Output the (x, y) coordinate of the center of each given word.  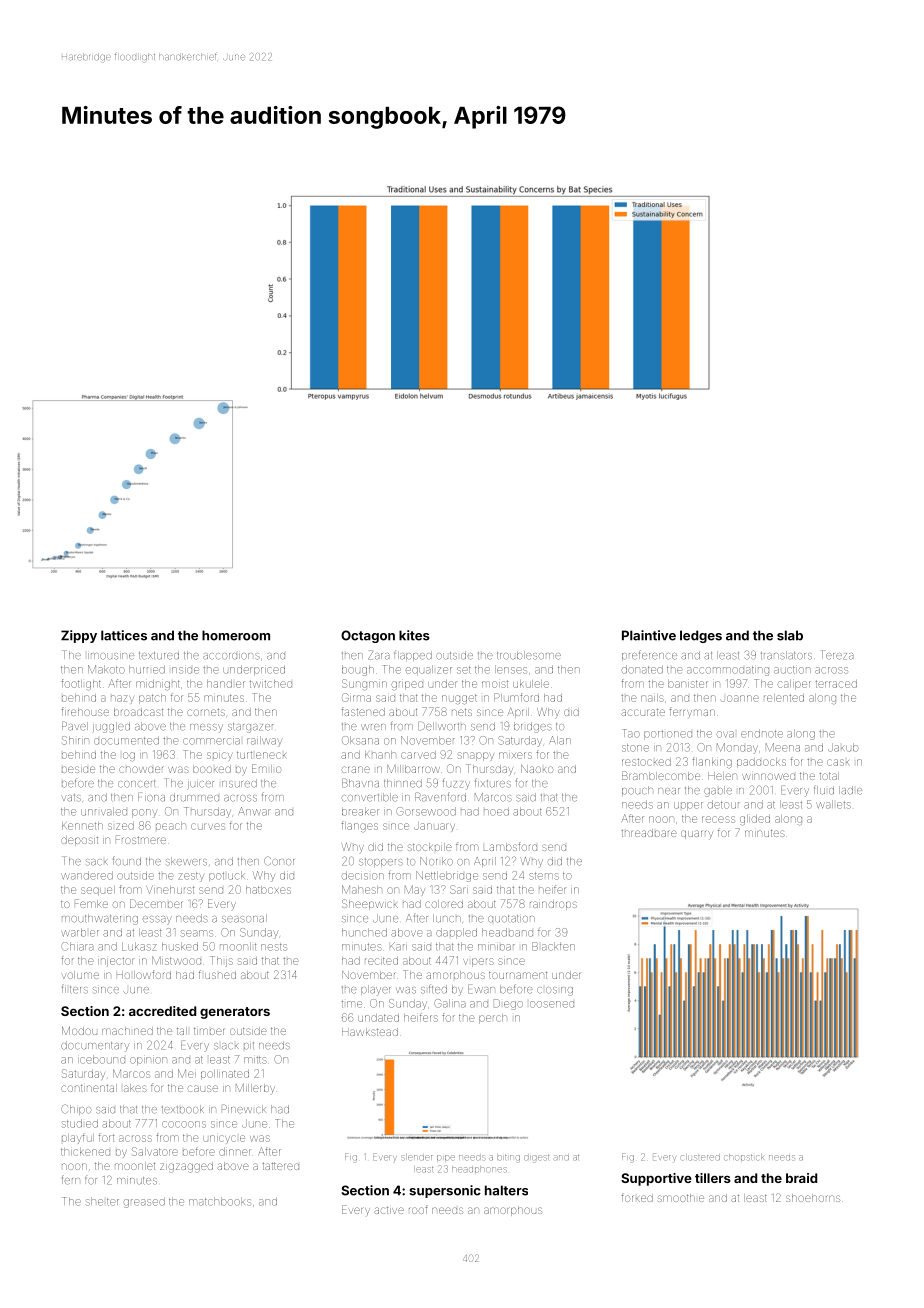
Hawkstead (370, 1032)
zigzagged (186, 1167)
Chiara (77, 946)
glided (755, 820)
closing (555, 991)
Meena (783, 747)
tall (182, 1031)
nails (652, 698)
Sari (459, 889)
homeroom (236, 635)
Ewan (481, 989)
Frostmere (141, 839)
